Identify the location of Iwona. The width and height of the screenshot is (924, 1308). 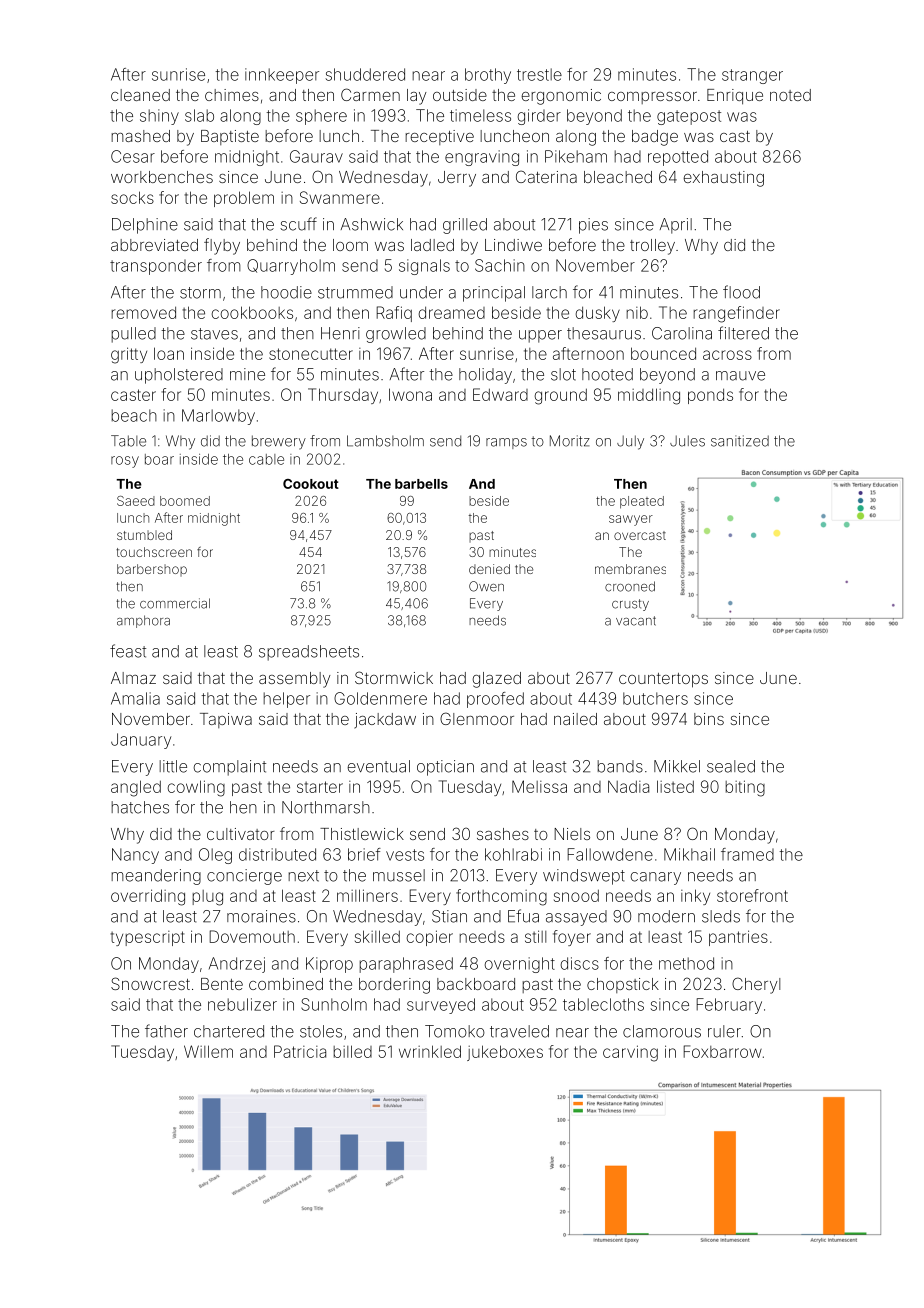
(410, 394).
